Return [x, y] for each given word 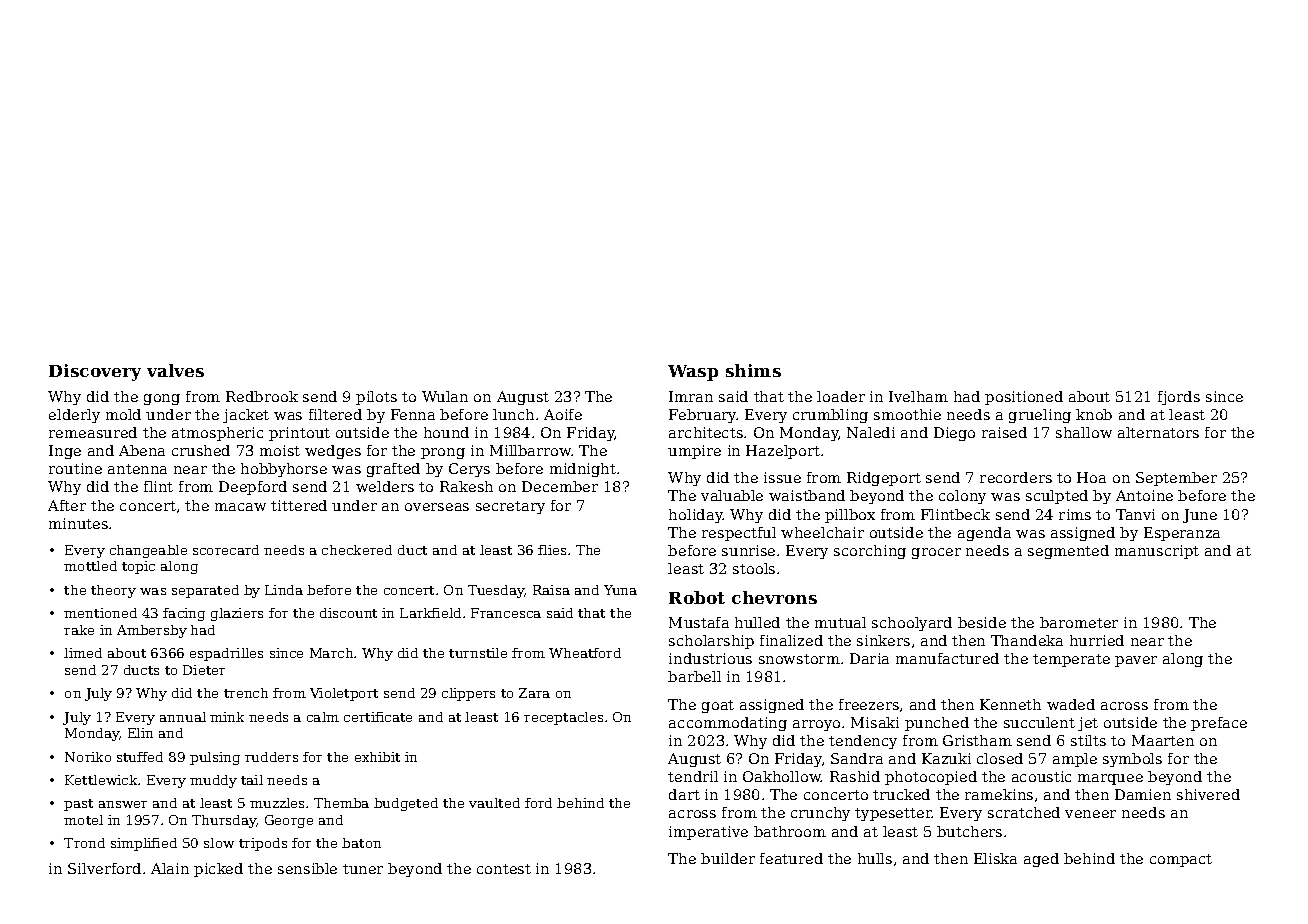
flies [552, 550]
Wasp [693, 373]
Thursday [224, 821]
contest [504, 869]
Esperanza [1182, 534]
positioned [1024, 398]
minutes [78, 523]
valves [175, 370]
